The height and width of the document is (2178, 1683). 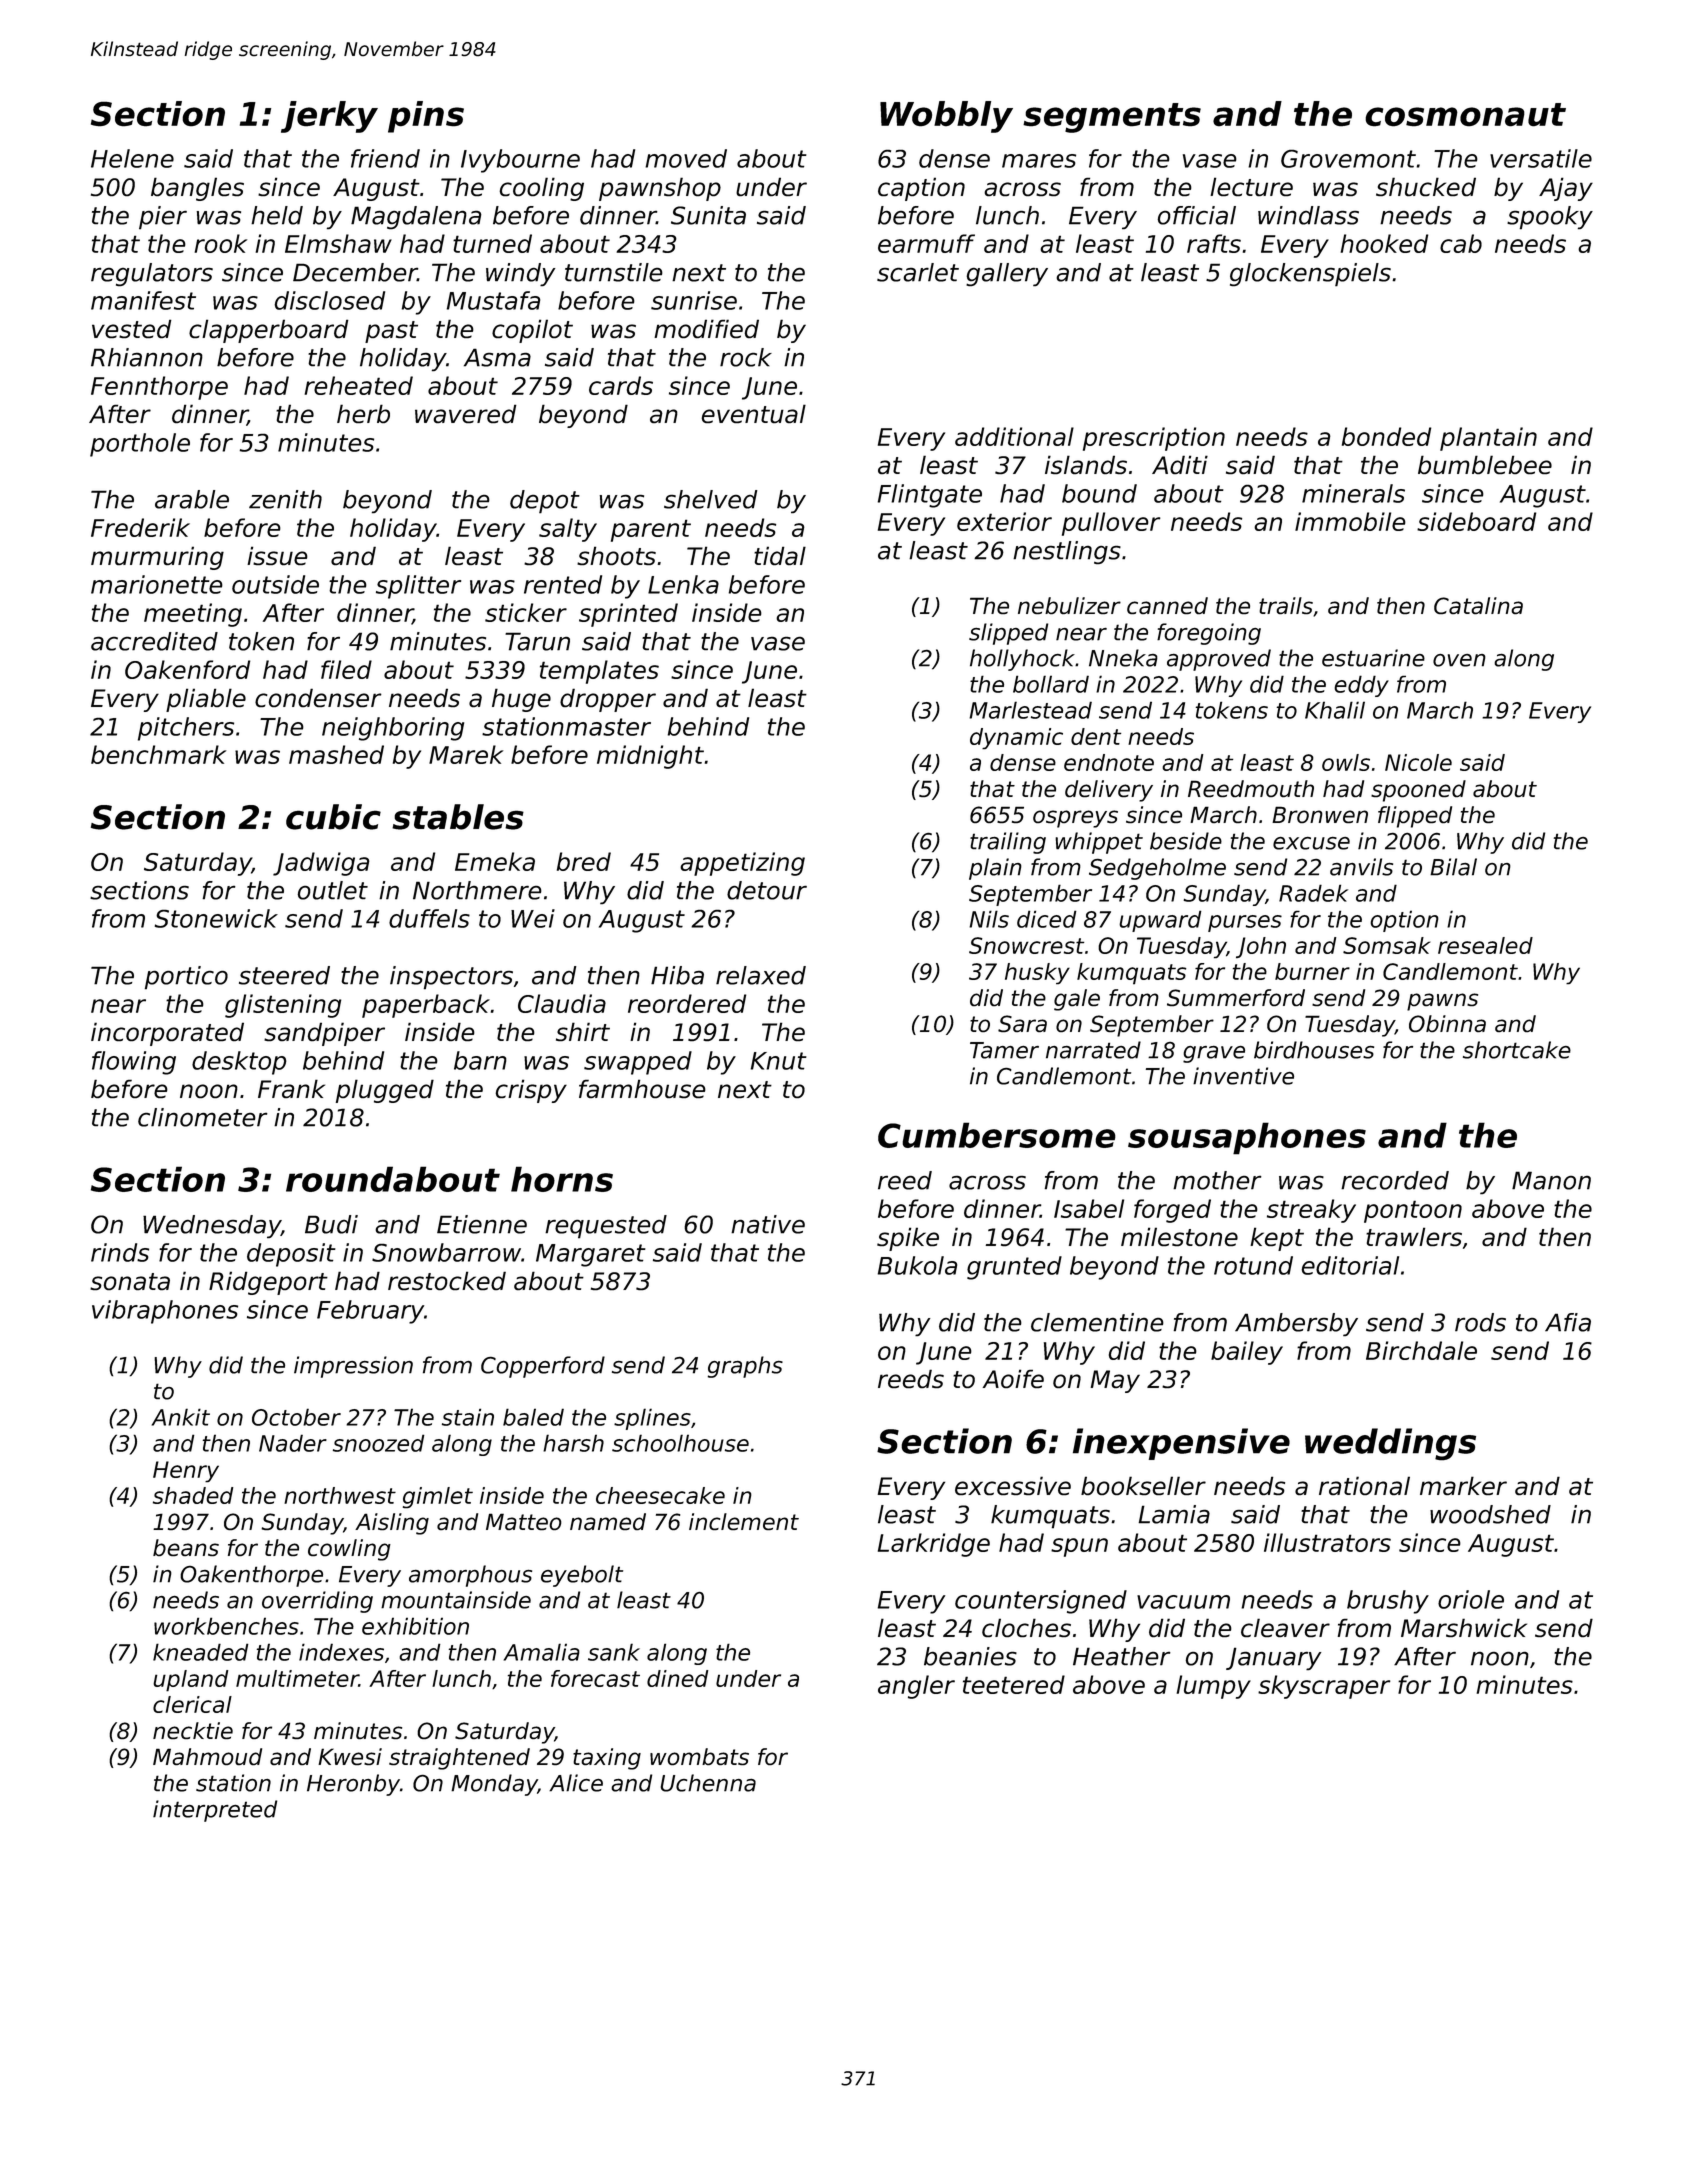 What do you see at coordinates (132, 158) in the document?
I see `Helene` at bounding box center [132, 158].
